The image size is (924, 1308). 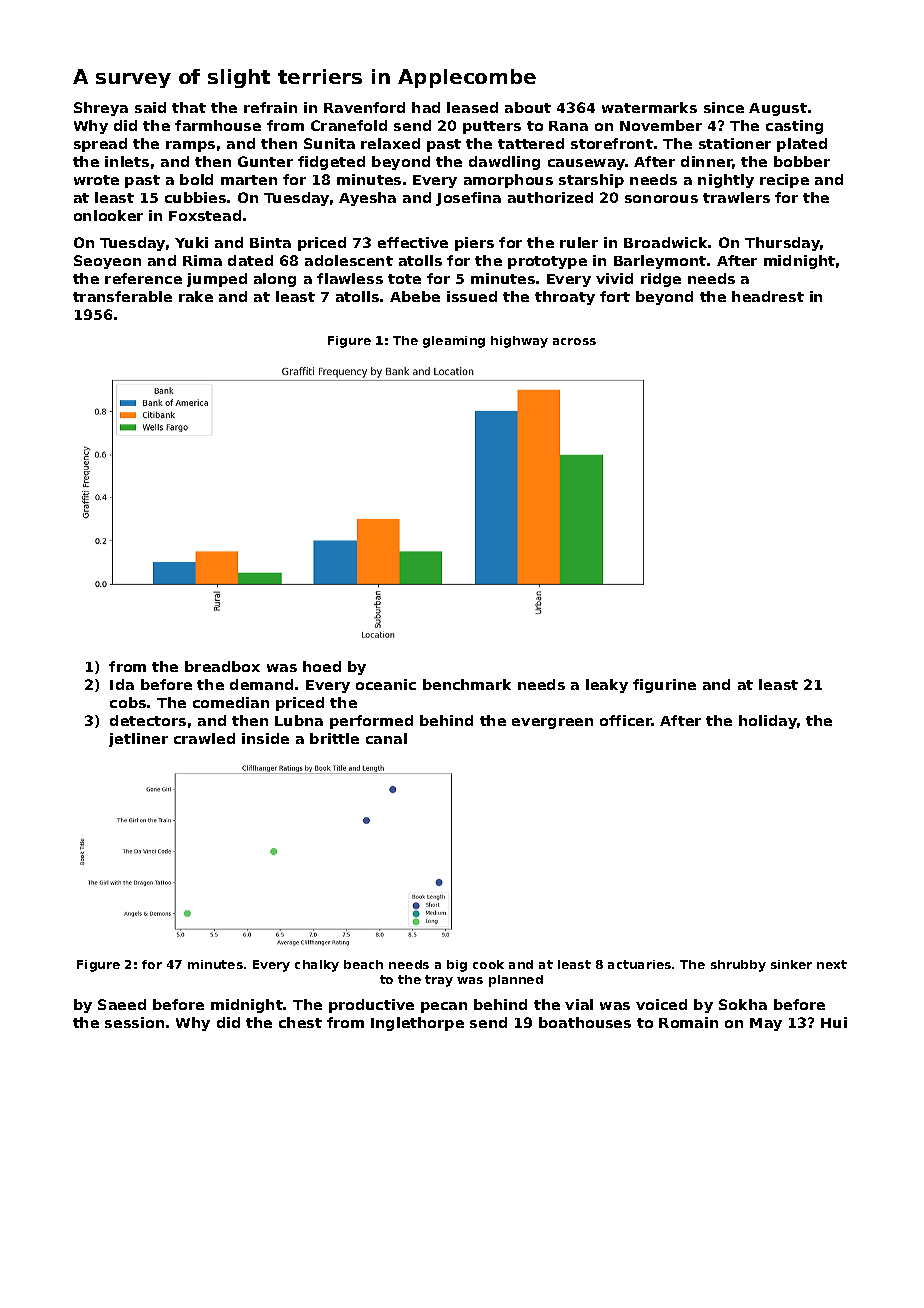 I want to click on recipe, so click(x=784, y=181).
